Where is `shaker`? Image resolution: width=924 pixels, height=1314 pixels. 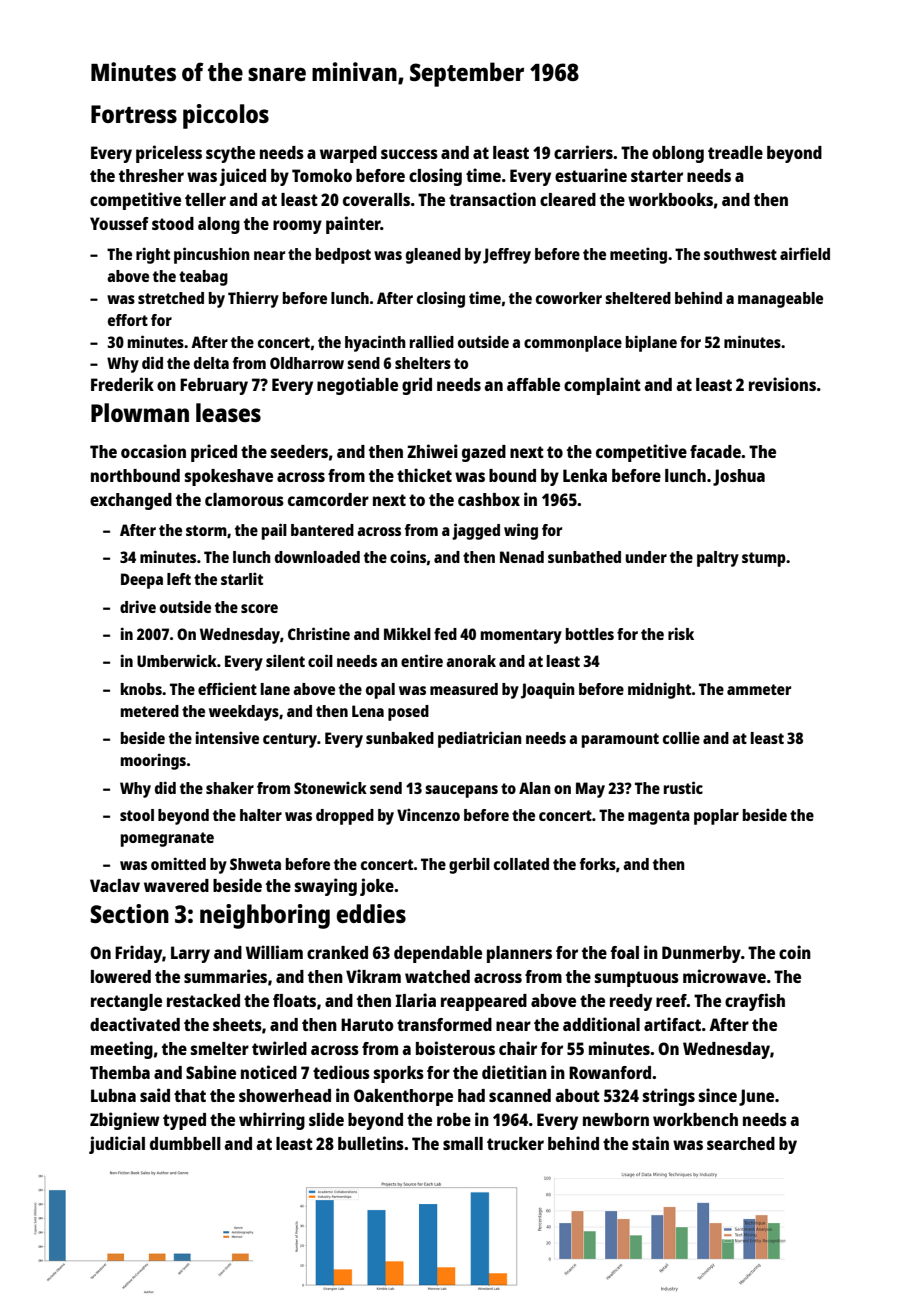
shaker is located at coordinates (230, 788).
